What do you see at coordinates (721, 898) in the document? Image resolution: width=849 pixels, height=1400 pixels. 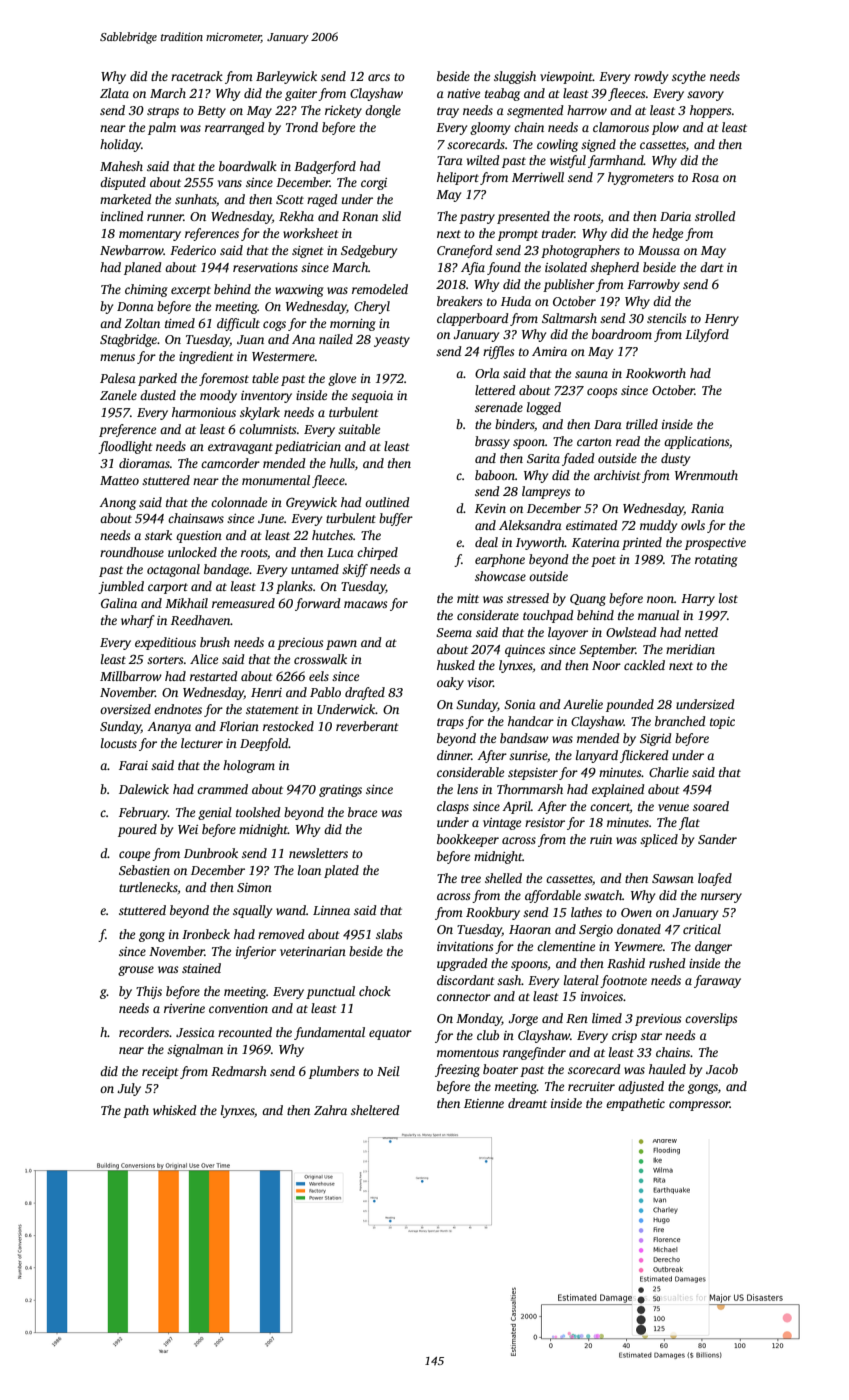 I see `nursery` at bounding box center [721, 898].
